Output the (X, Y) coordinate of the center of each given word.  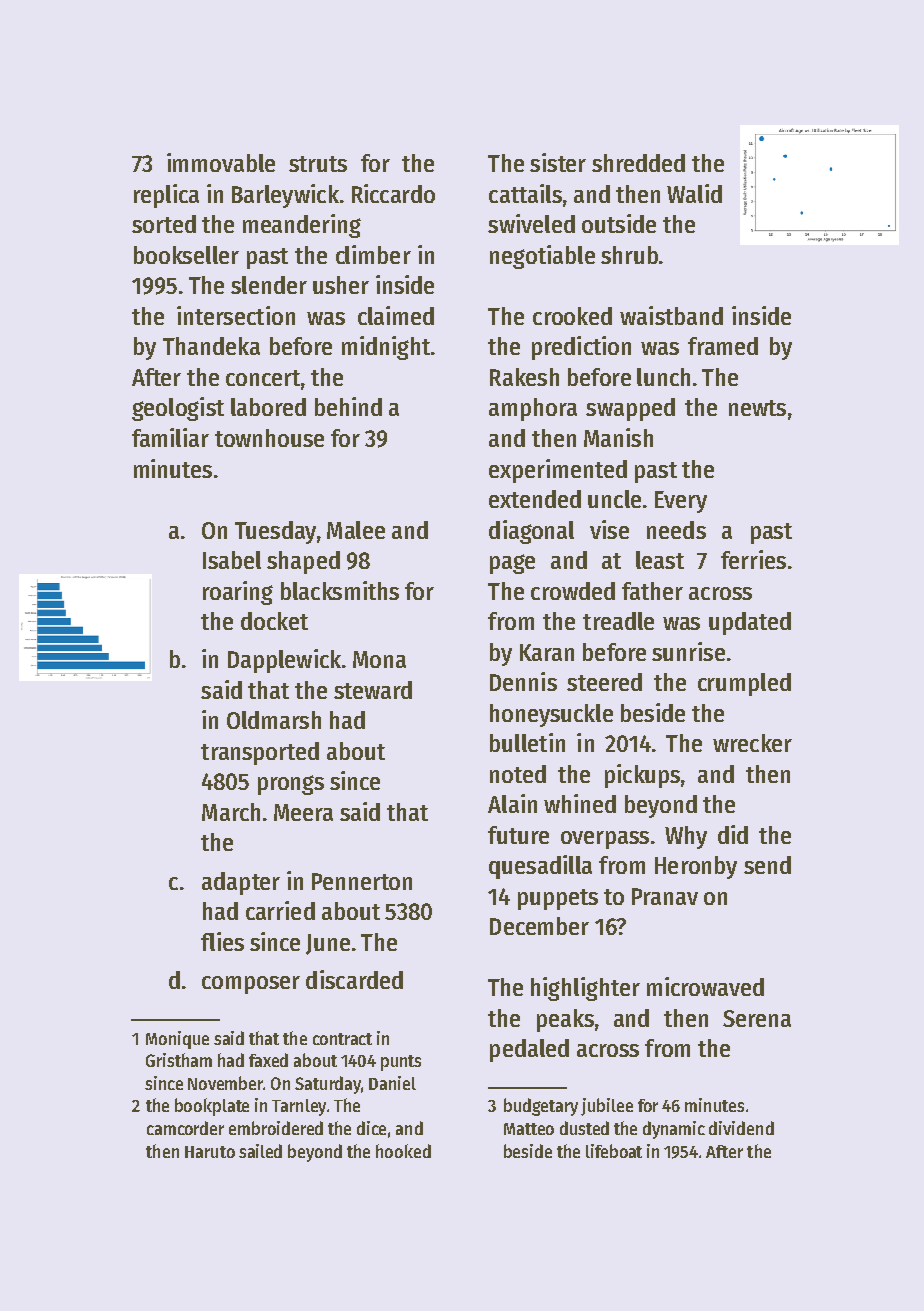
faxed (268, 1060)
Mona (379, 659)
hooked (403, 1151)
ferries (753, 559)
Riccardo (393, 193)
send (767, 865)
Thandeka (211, 346)
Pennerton (362, 881)
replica (166, 196)
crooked (572, 316)
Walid (694, 193)
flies (222, 941)
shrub (629, 255)
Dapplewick (284, 661)
